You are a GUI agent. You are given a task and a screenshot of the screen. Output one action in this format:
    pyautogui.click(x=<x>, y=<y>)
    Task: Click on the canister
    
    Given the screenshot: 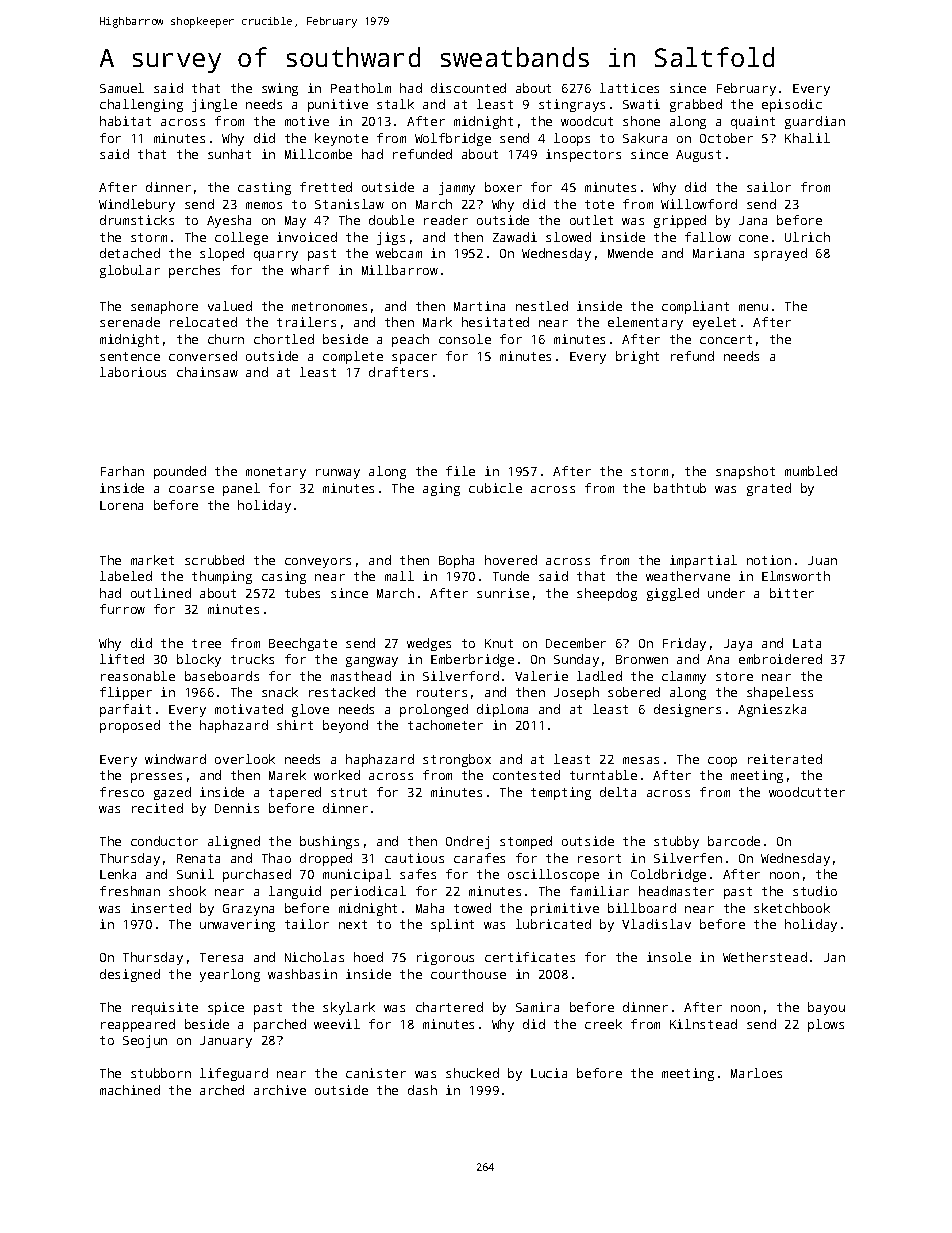 What is the action you would take?
    pyautogui.click(x=376, y=1073)
